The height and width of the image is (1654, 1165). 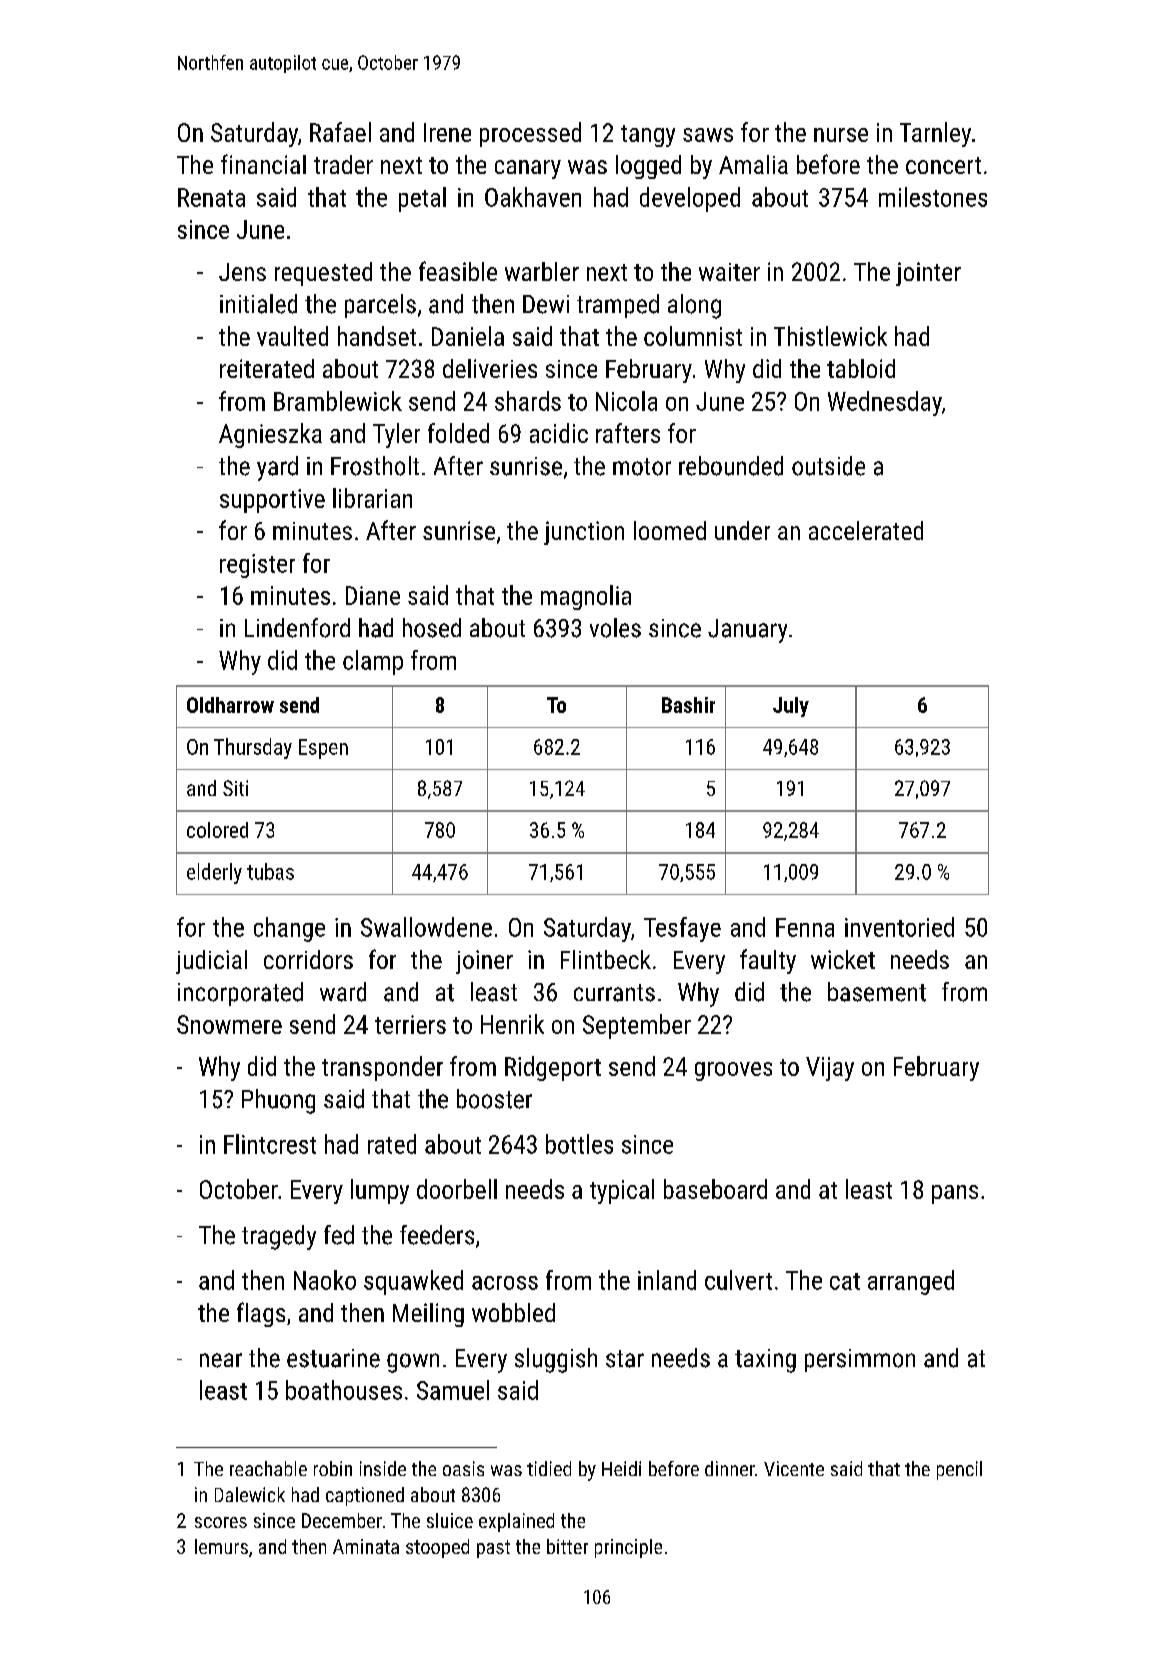 I want to click on Irene, so click(x=447, y=132).
